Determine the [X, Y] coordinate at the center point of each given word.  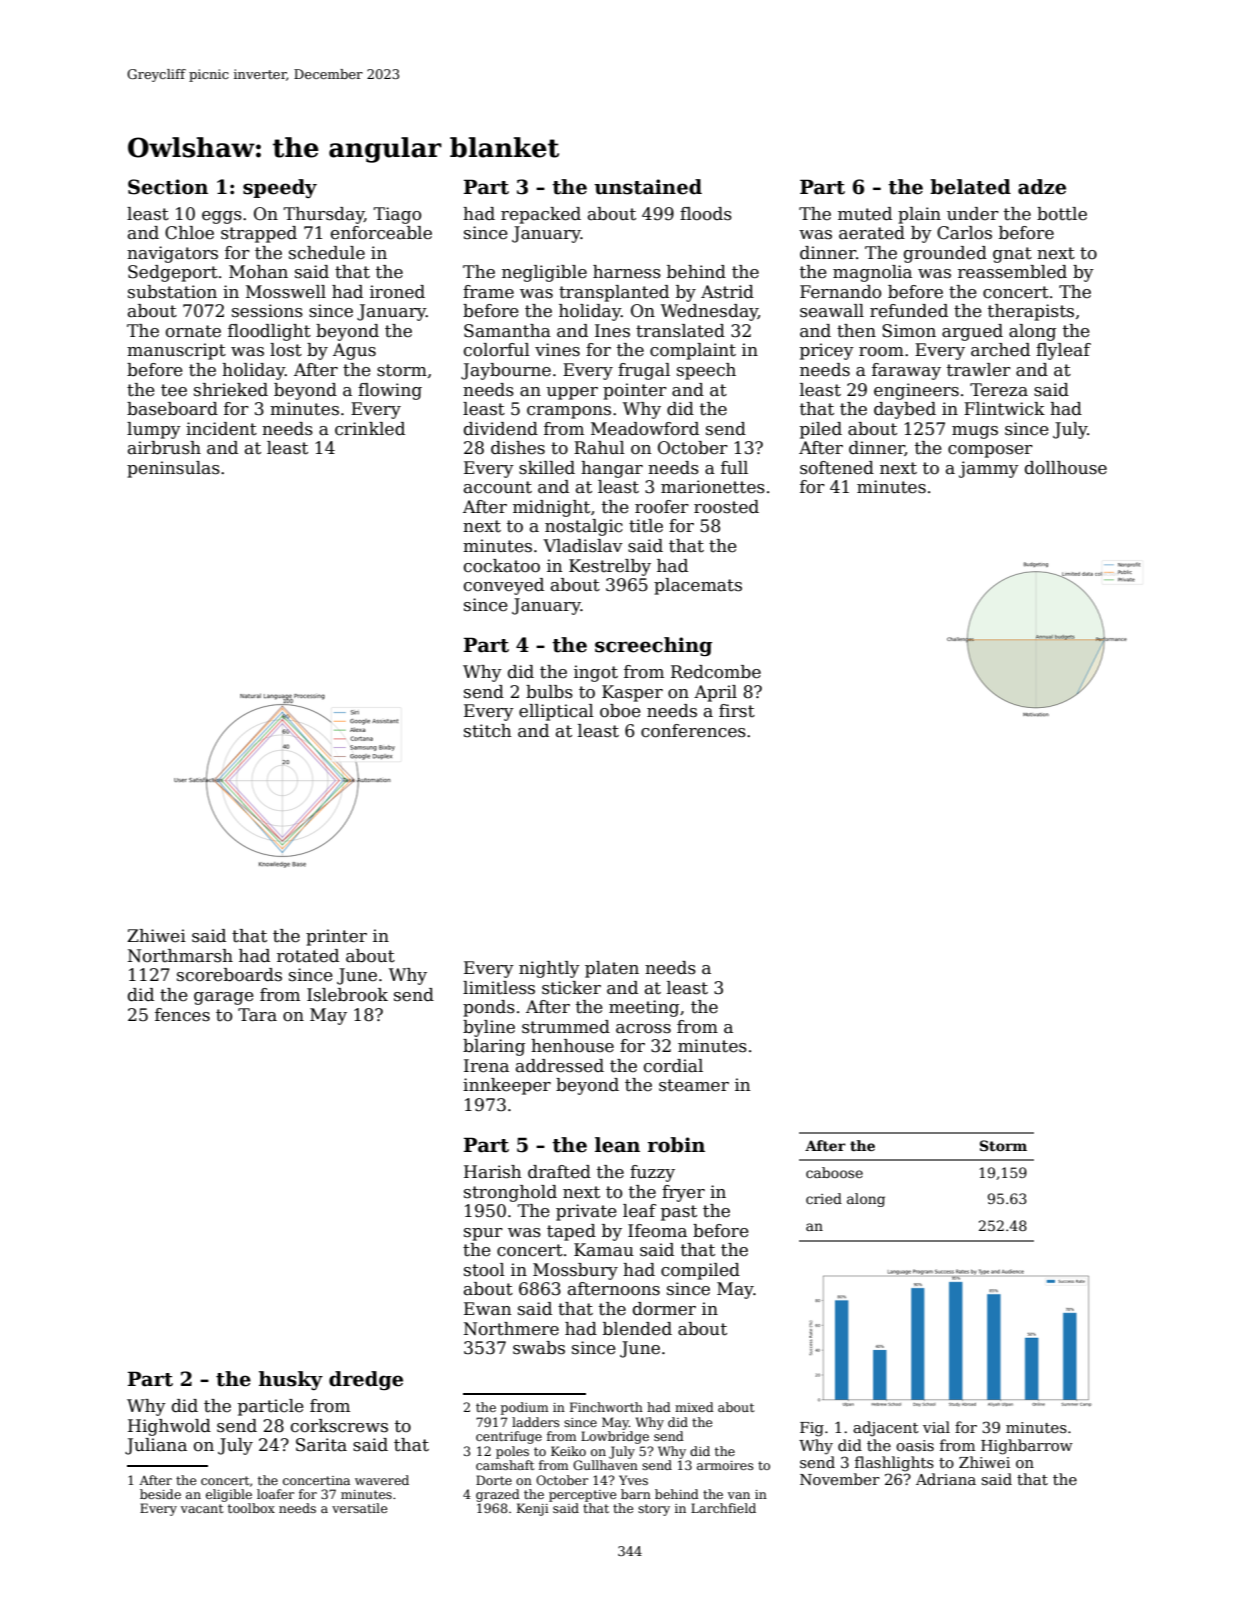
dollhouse [1066, 468]
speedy [280, 188]
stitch [487, 731]
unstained [648, 187]
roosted [726, 507]
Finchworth [606, 1407]
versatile [359, 1508]
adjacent [886, 1429]
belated [970, 187]
